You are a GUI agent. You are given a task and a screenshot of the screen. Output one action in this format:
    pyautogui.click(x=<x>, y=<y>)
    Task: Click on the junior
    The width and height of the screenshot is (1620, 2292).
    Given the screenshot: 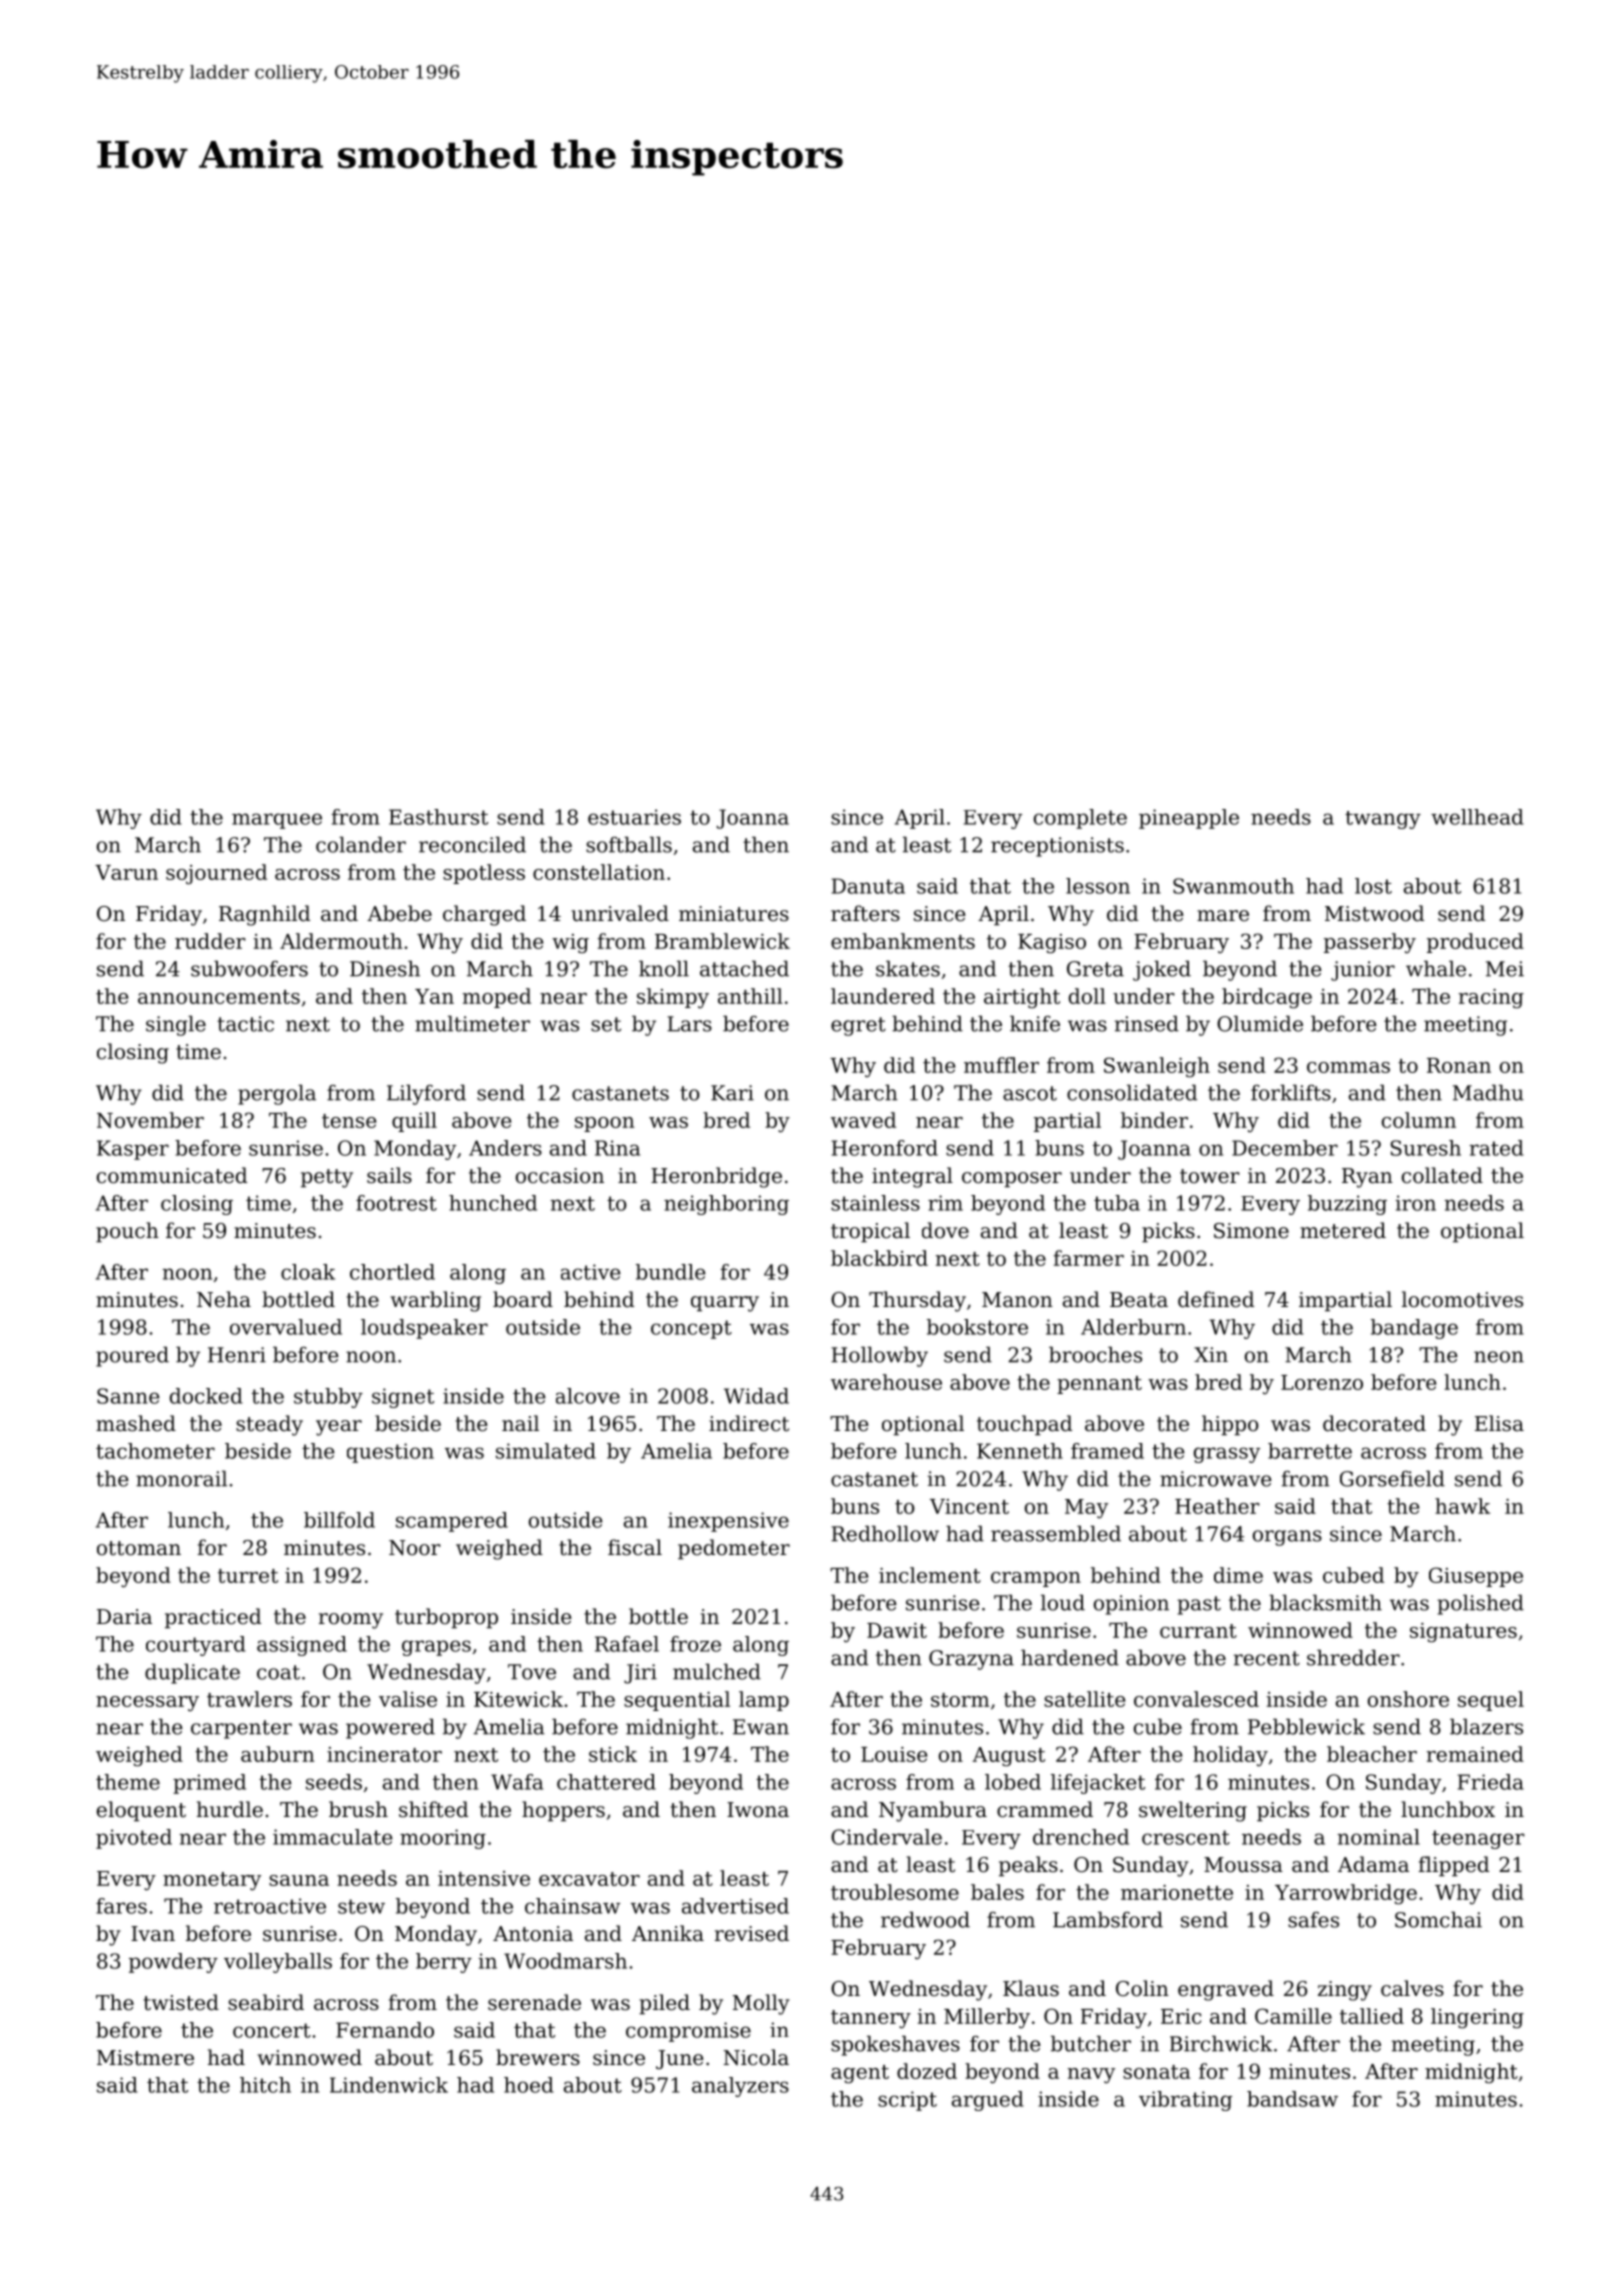 What is the action you would take?
    pyautogui.click(x=1363, y=971)
